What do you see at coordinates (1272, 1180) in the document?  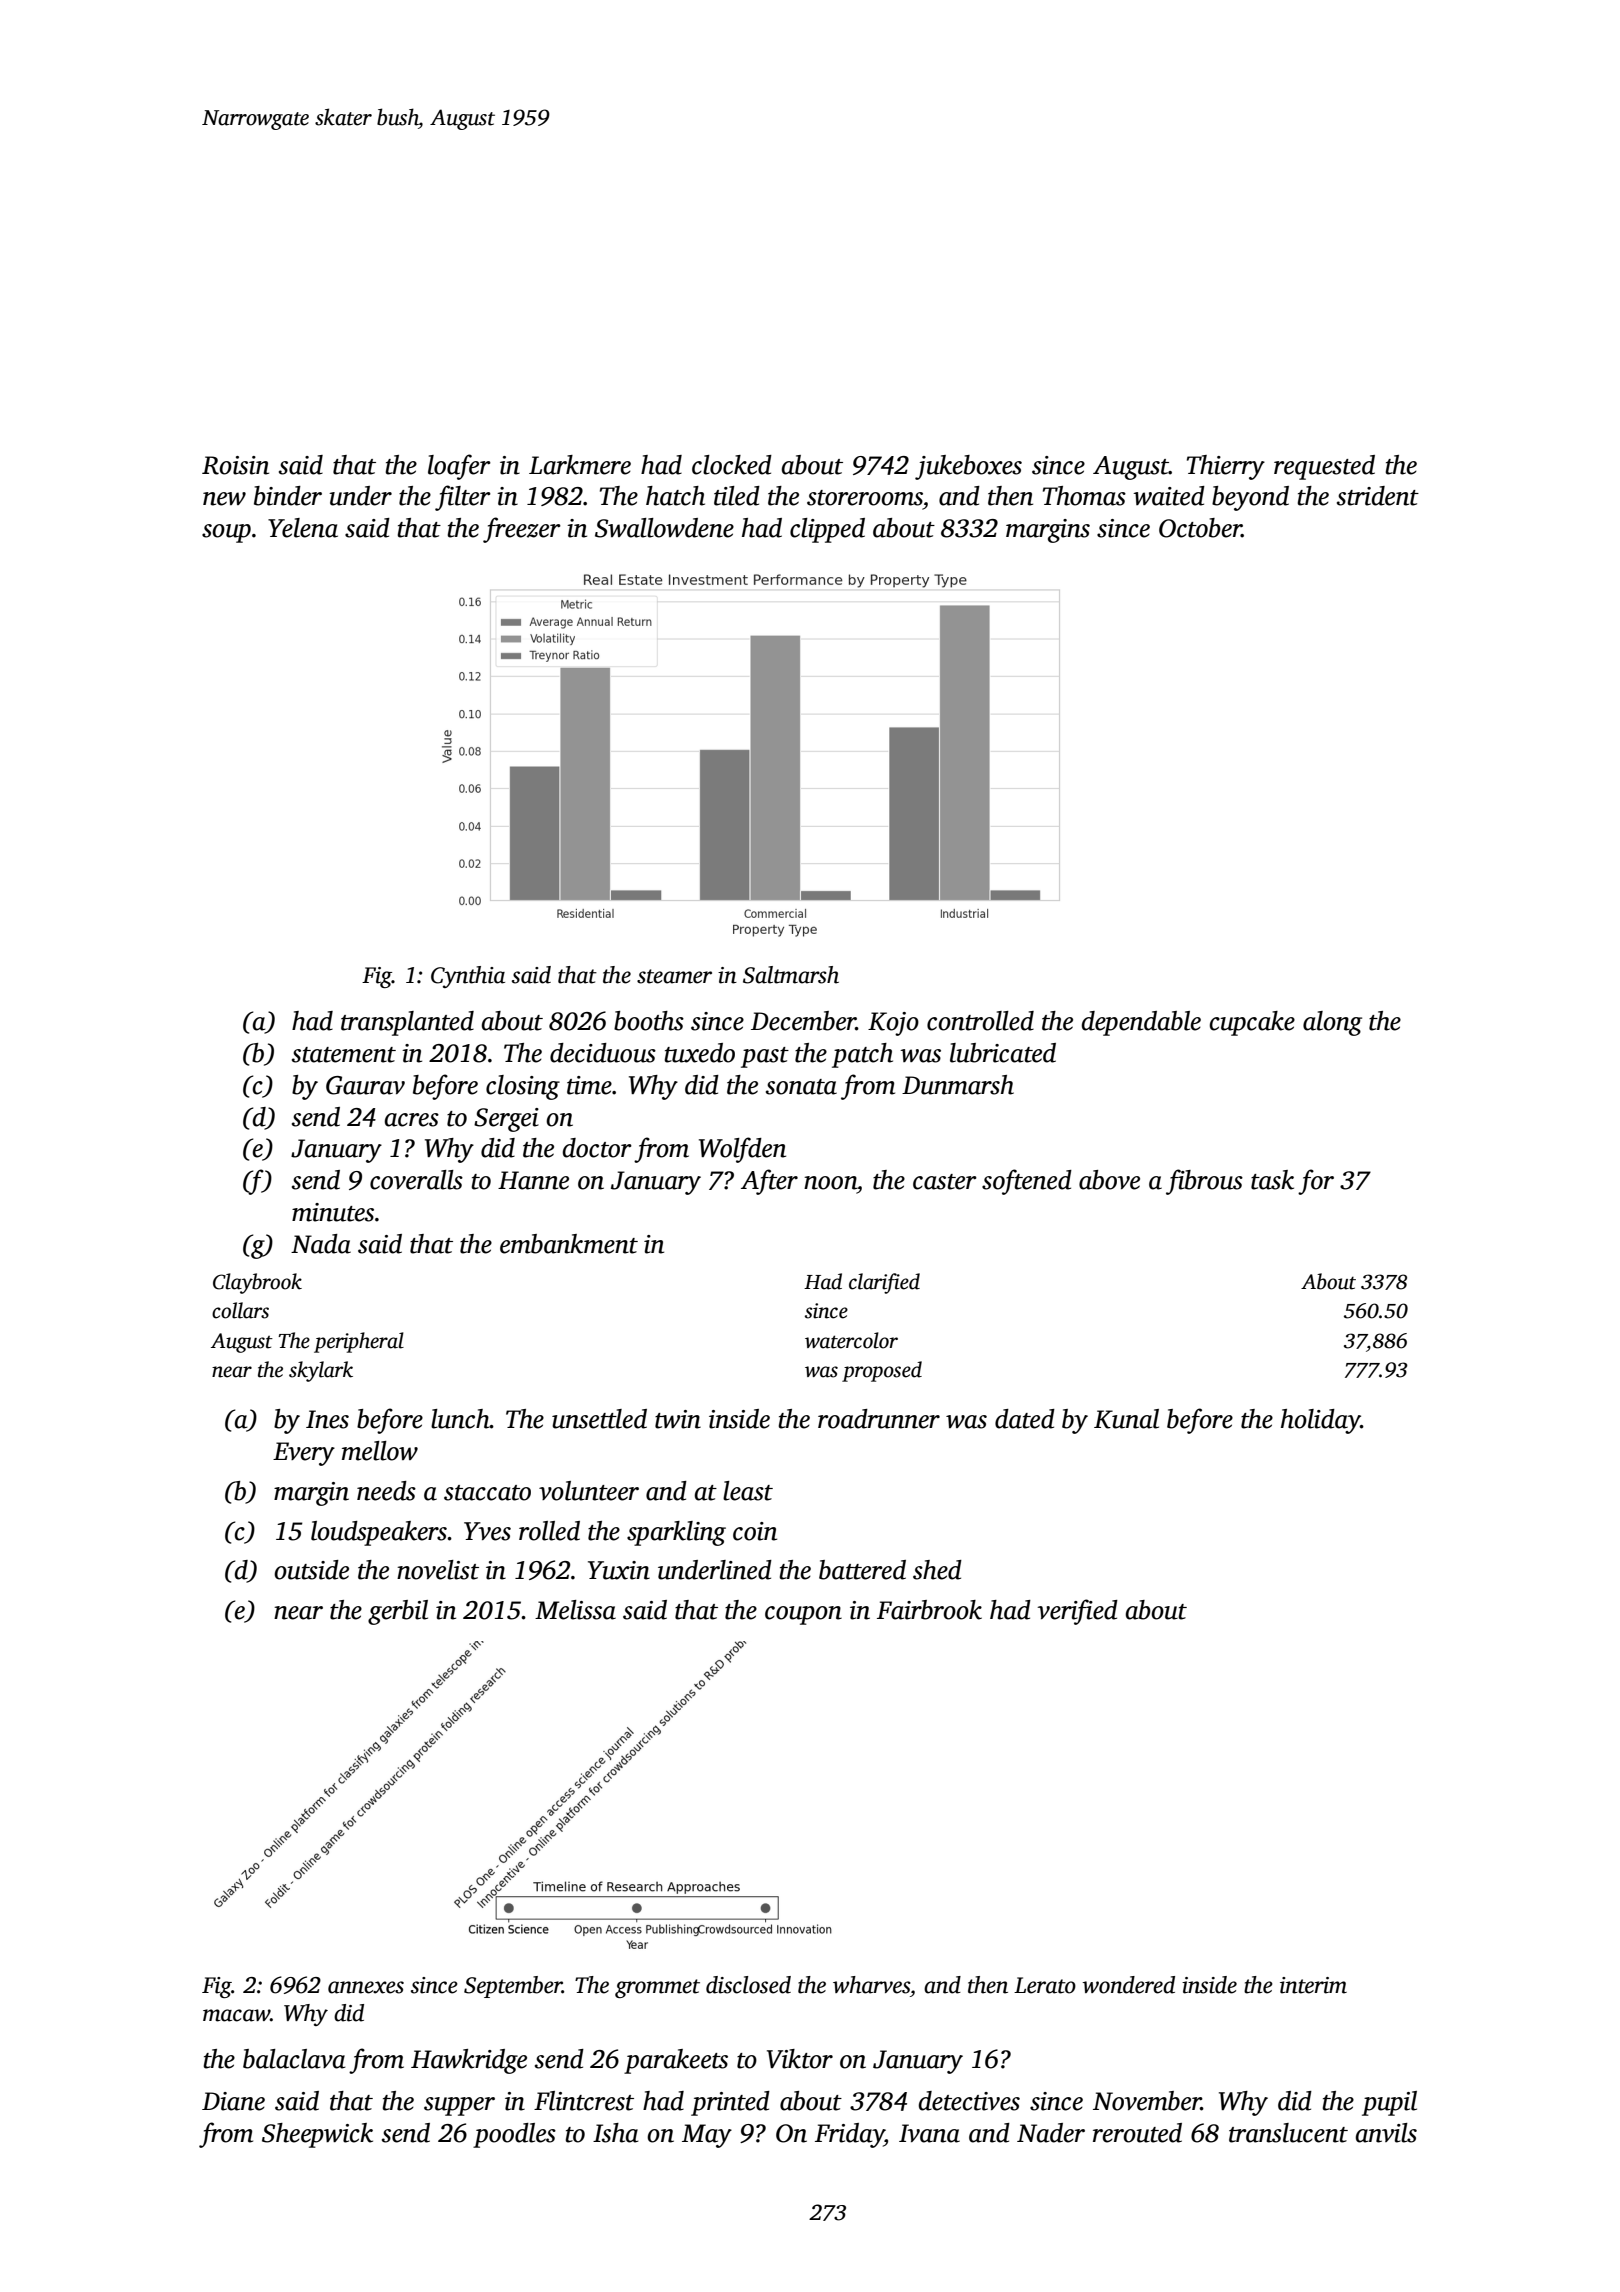 I see `task` at bounding box center [1272, 1180].
